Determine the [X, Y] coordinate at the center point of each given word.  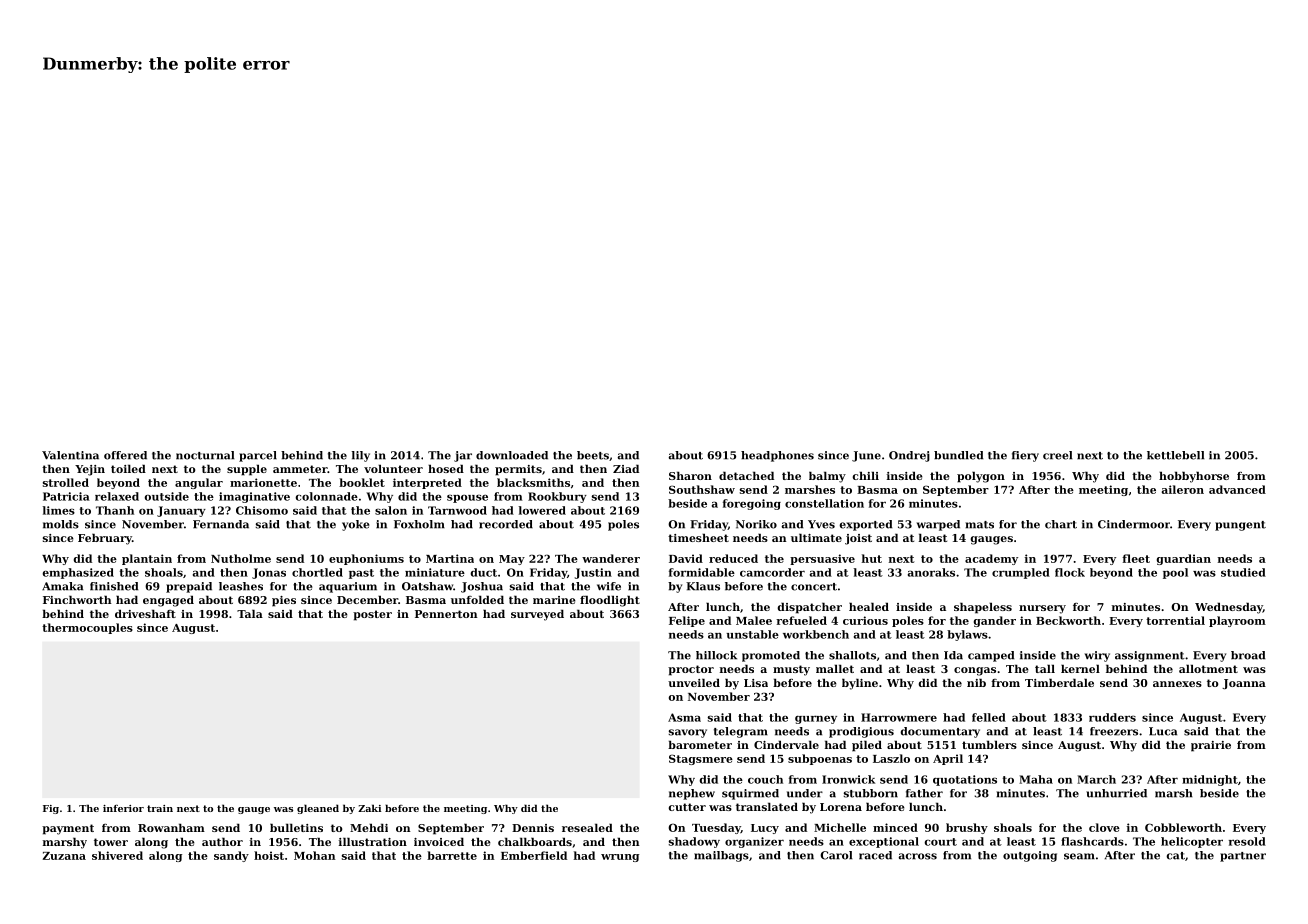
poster [372, 615]
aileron [1183, 489]
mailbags [721, 856]
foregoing [752, 504]
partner [1243, 857]
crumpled [1021, 573]
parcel [258, 456]
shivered [117, 855]
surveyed [537, 615]
